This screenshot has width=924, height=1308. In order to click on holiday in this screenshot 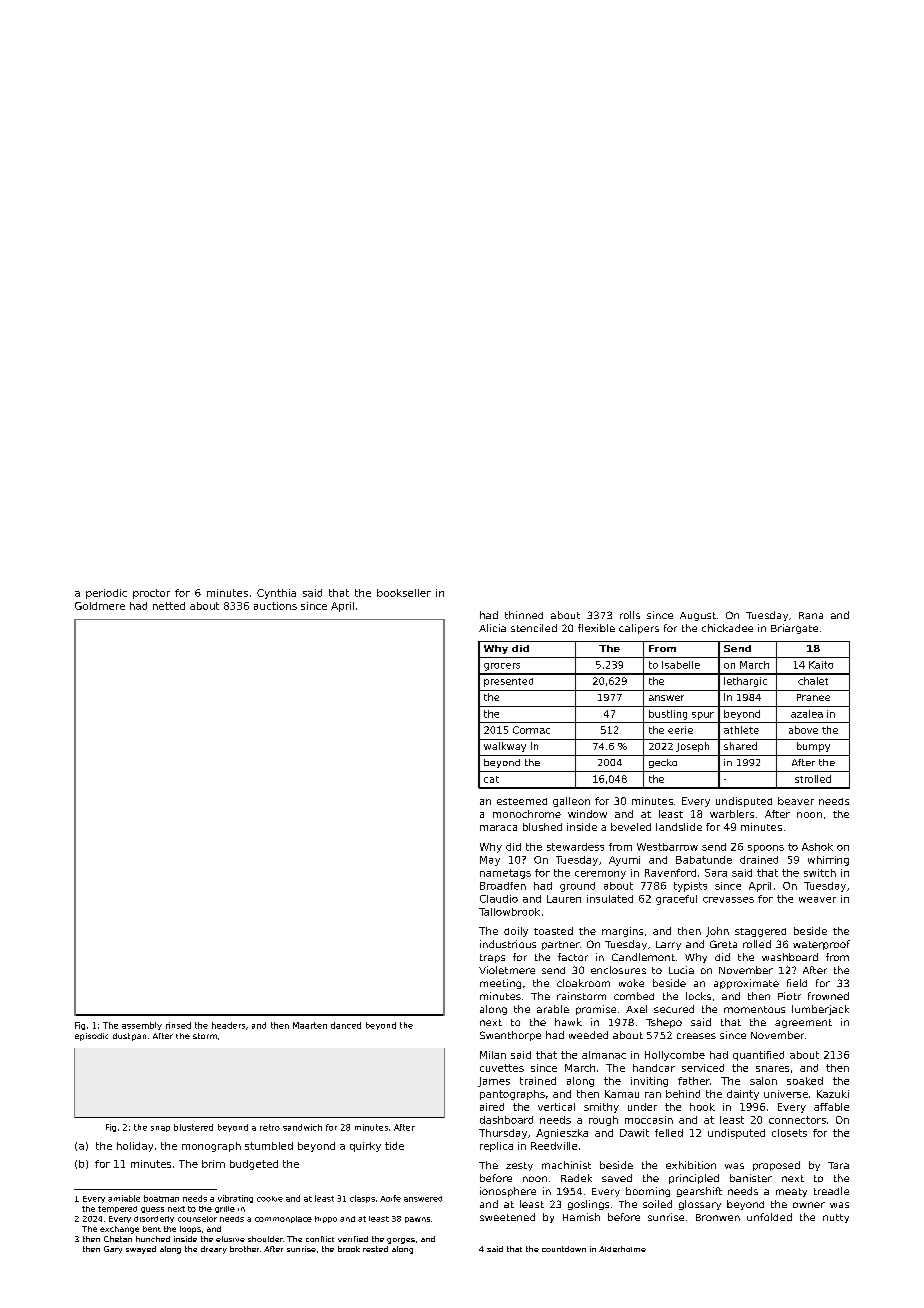, I will do `click(135, 1147)`.
